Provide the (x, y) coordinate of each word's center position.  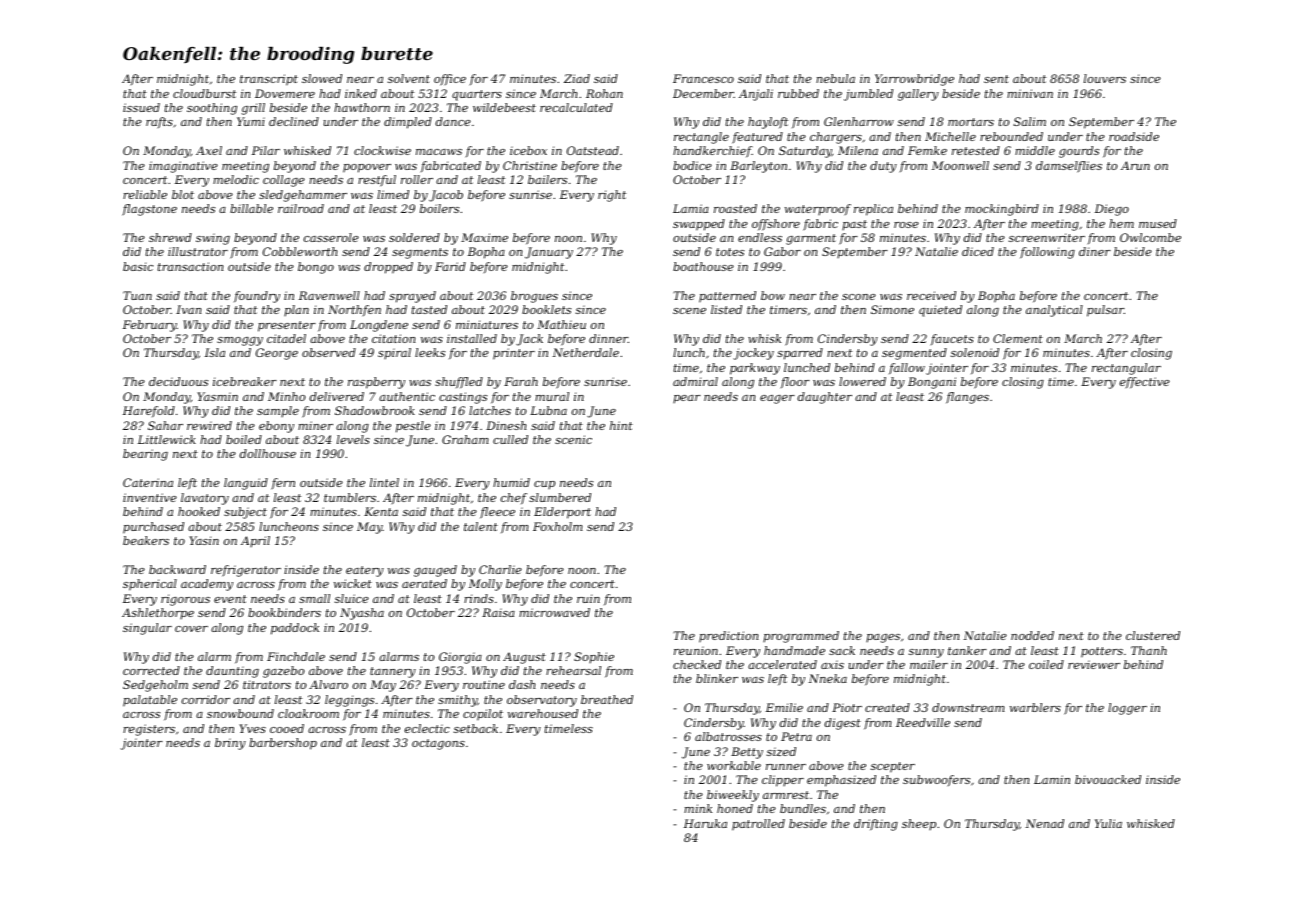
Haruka (705, 823)
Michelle (950, 136)
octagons (438, 744)
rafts (159, 123)
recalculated (576, 107)
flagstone (149, 210)
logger (1127, 709)
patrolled (758, 825)
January (549, 253)
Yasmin (217, 396)
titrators (267, 684)
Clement (1018, 338)
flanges (967, 398)
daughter (825, 398)
